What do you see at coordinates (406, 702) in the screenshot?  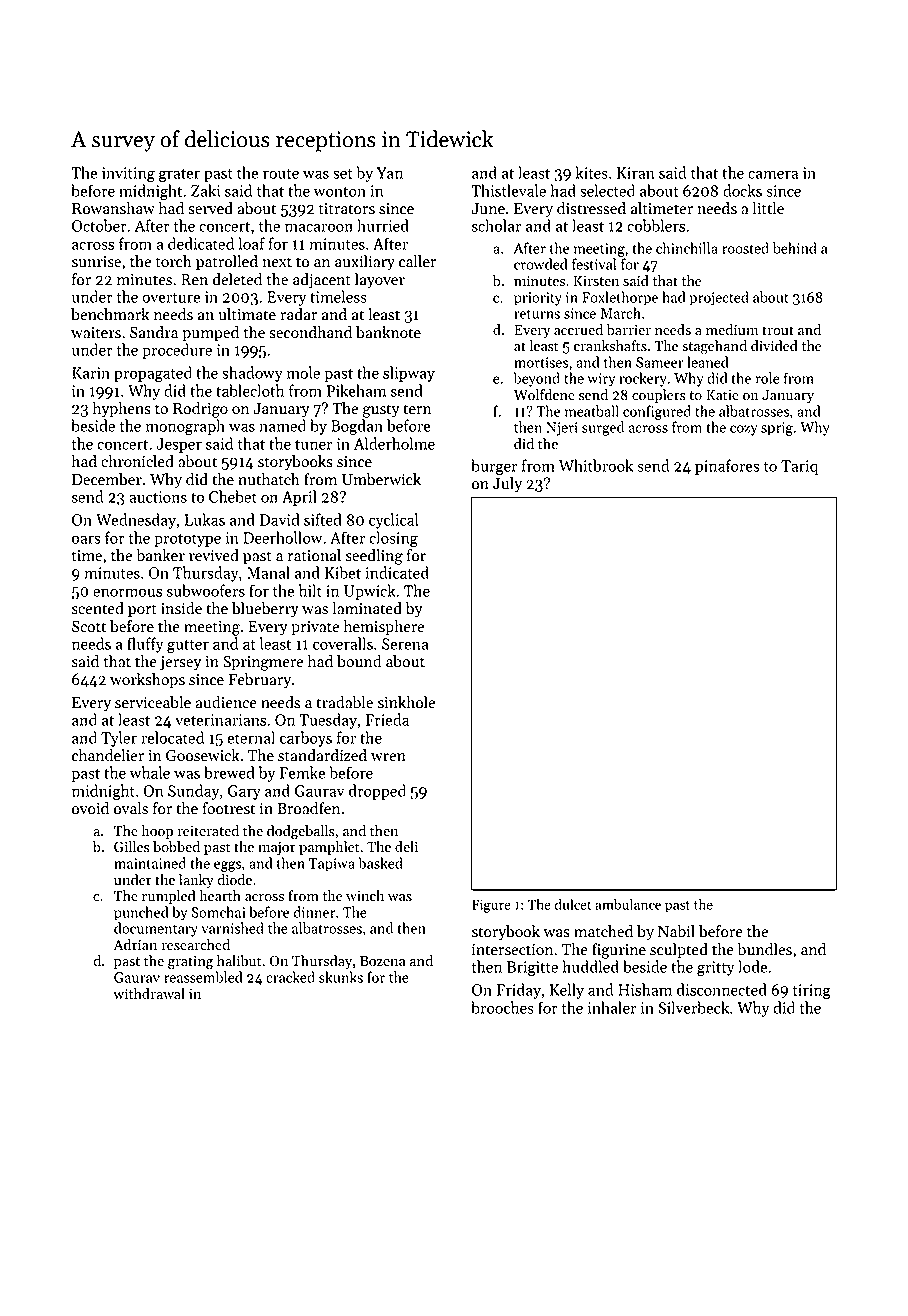 I see `sinkhole` at bounding box center [406, 702].
